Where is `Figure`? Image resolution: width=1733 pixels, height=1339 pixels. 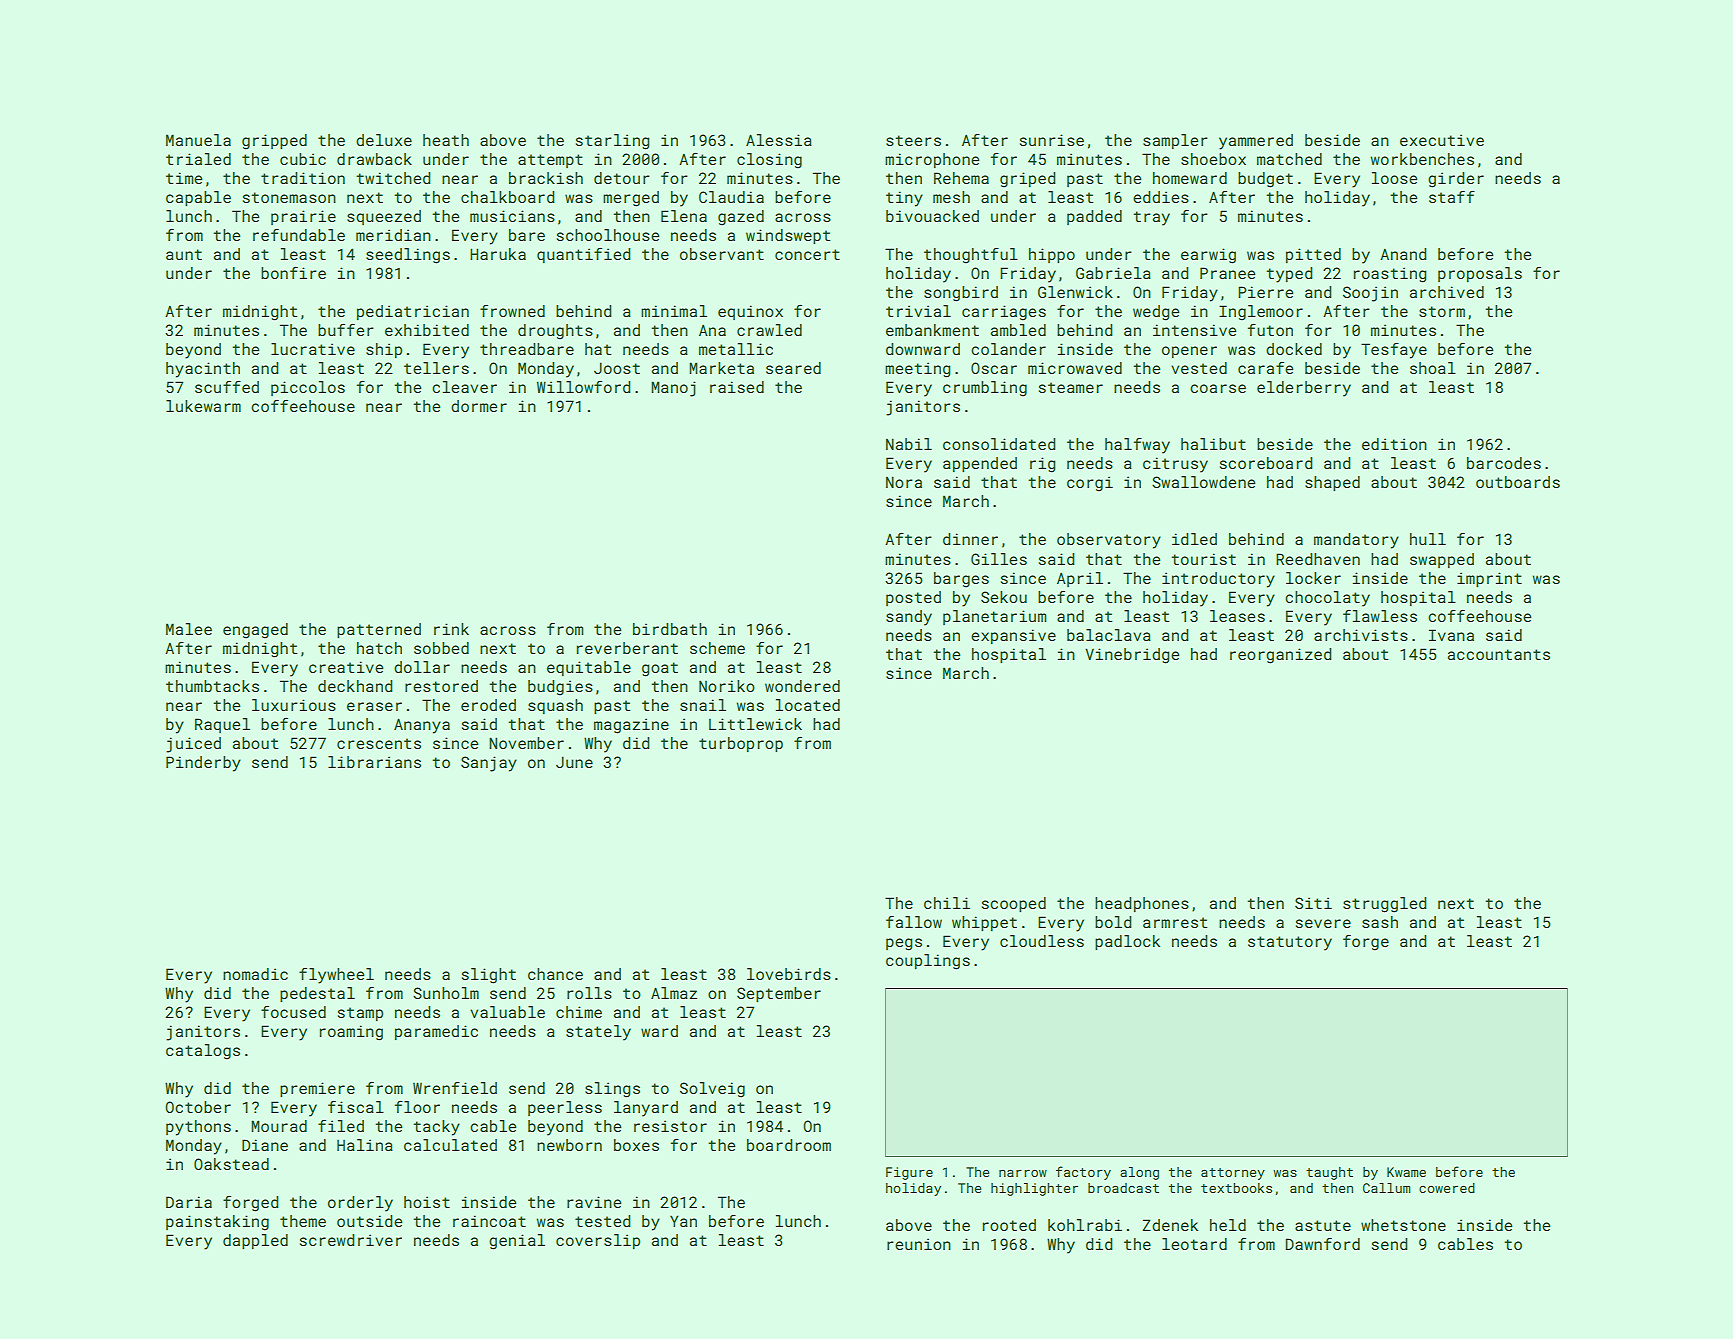
Figure is located at coordinates (909, 1173).
